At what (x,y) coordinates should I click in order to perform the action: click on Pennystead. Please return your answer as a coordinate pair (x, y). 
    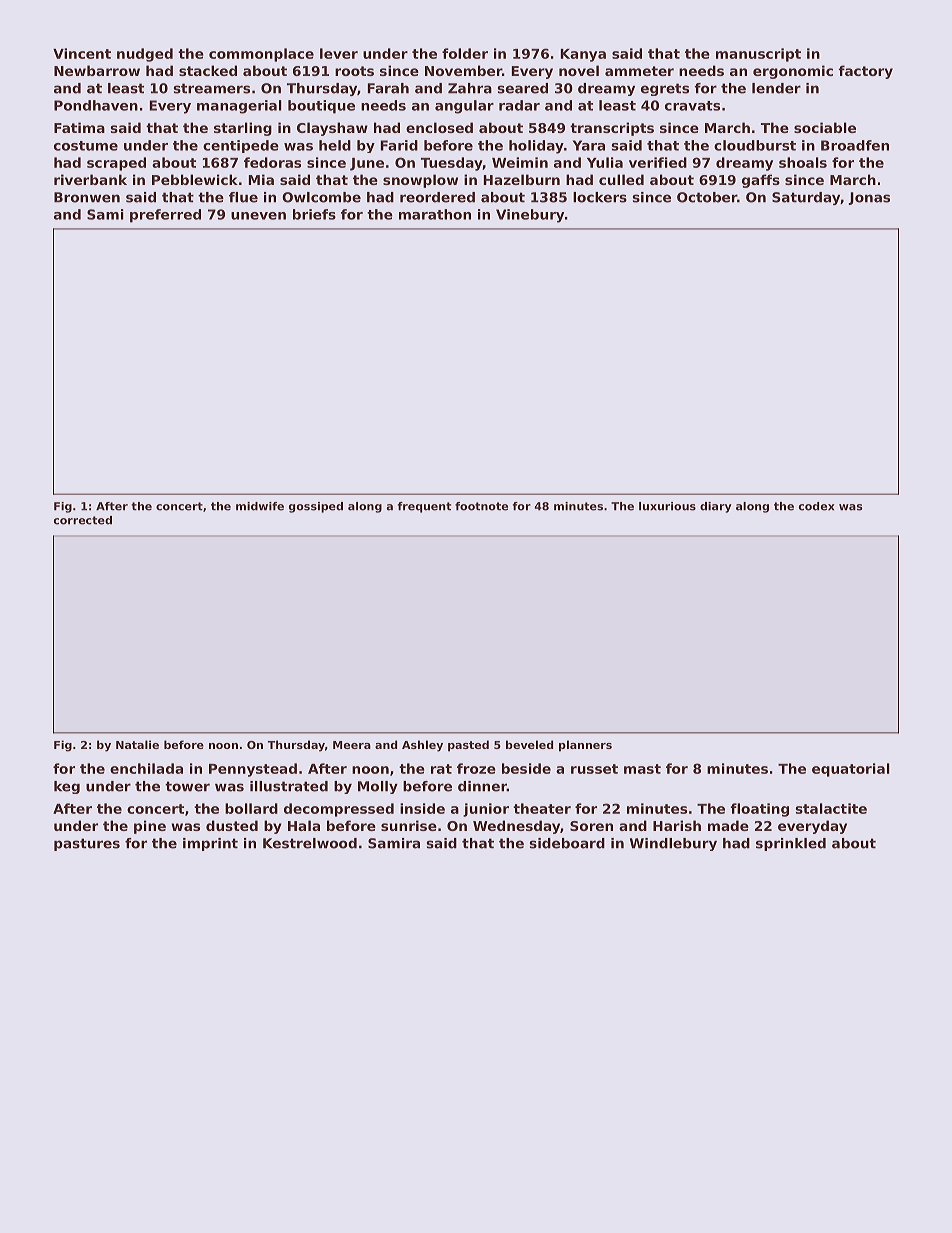
    Looking at the image, I should click on (253, 770).
